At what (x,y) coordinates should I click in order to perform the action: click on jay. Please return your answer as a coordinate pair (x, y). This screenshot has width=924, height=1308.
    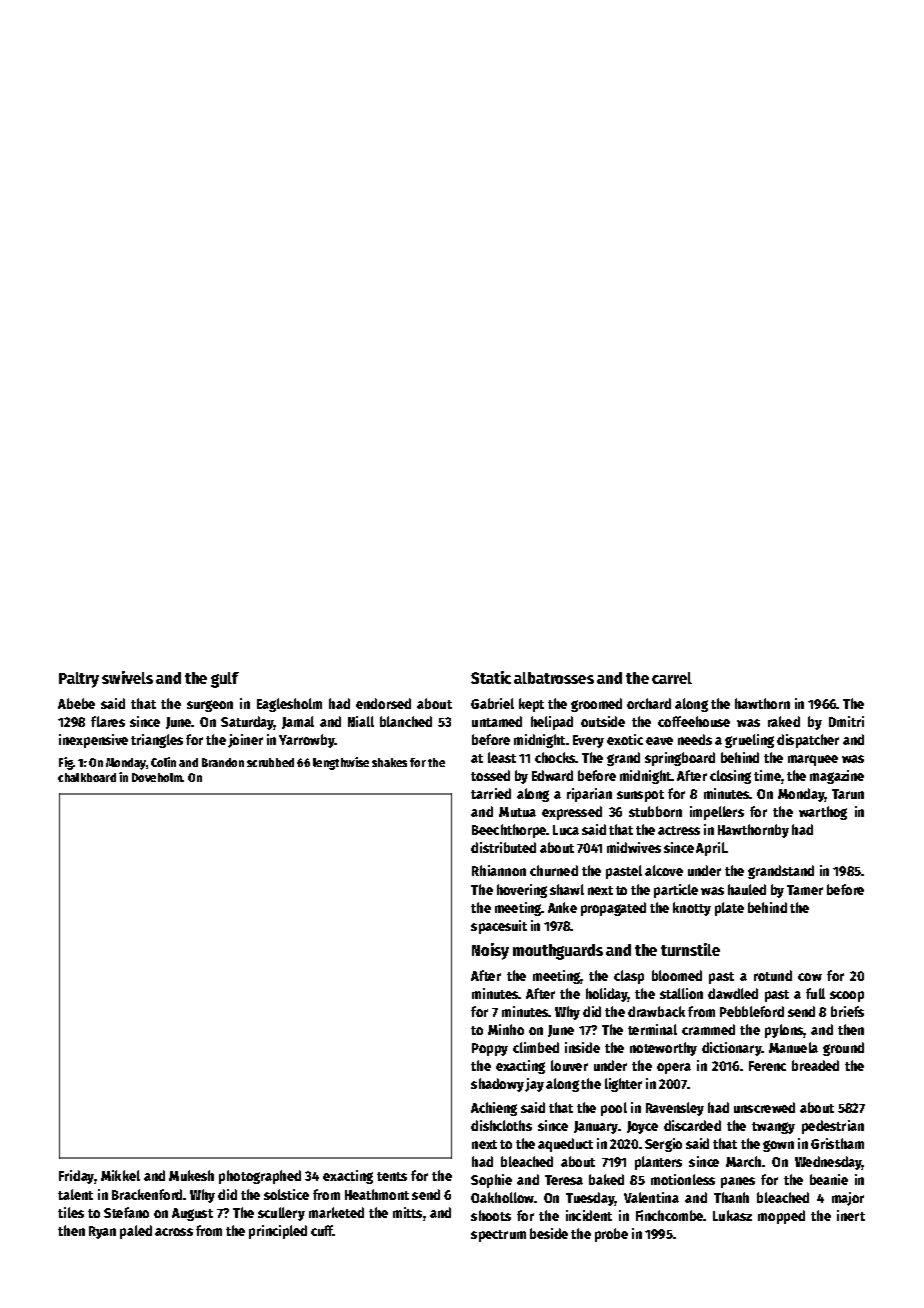
    Looking at the image, I should click on (534, 1085).
